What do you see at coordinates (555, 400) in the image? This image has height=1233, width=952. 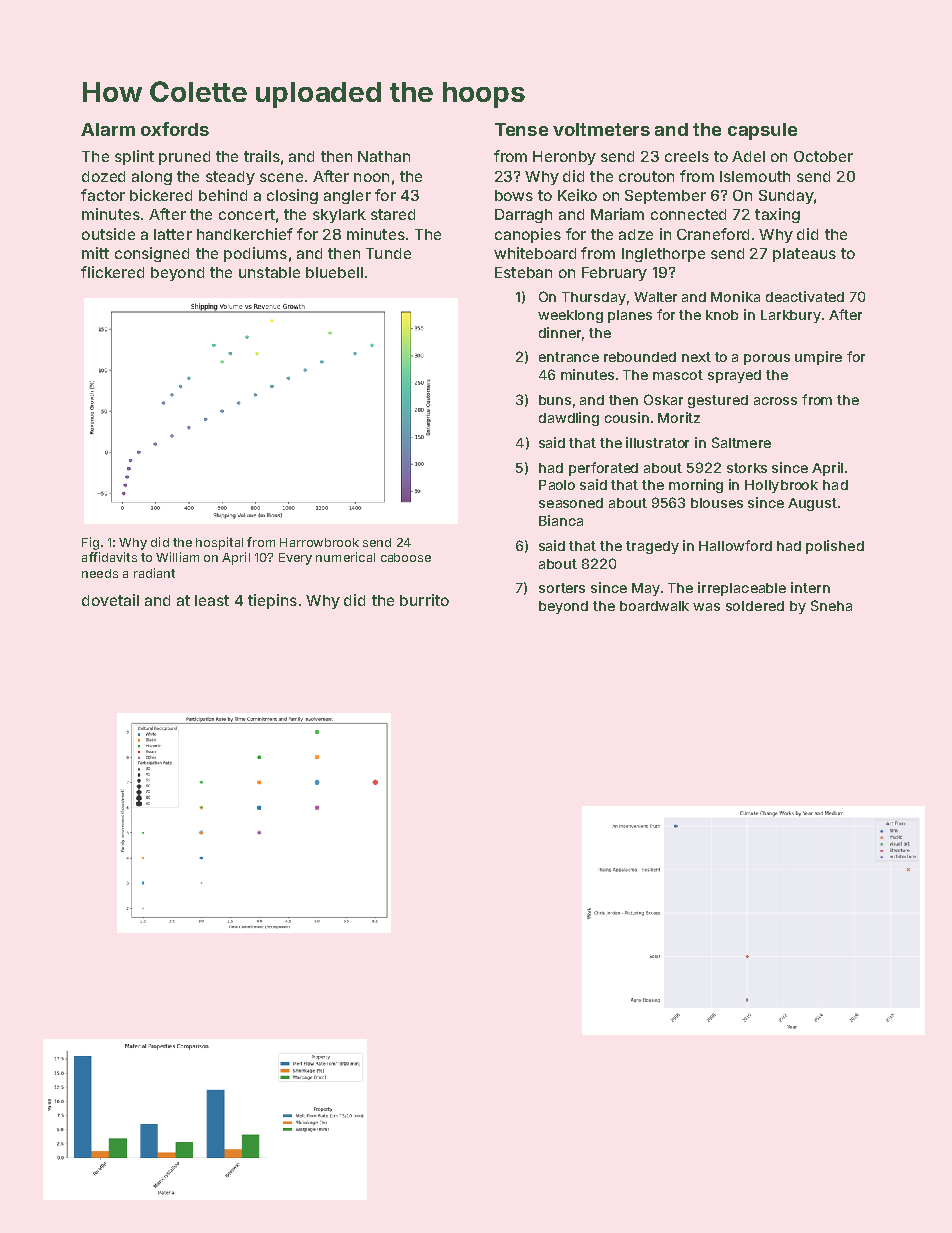 I see `buns` at bounding box center [555, 400].
